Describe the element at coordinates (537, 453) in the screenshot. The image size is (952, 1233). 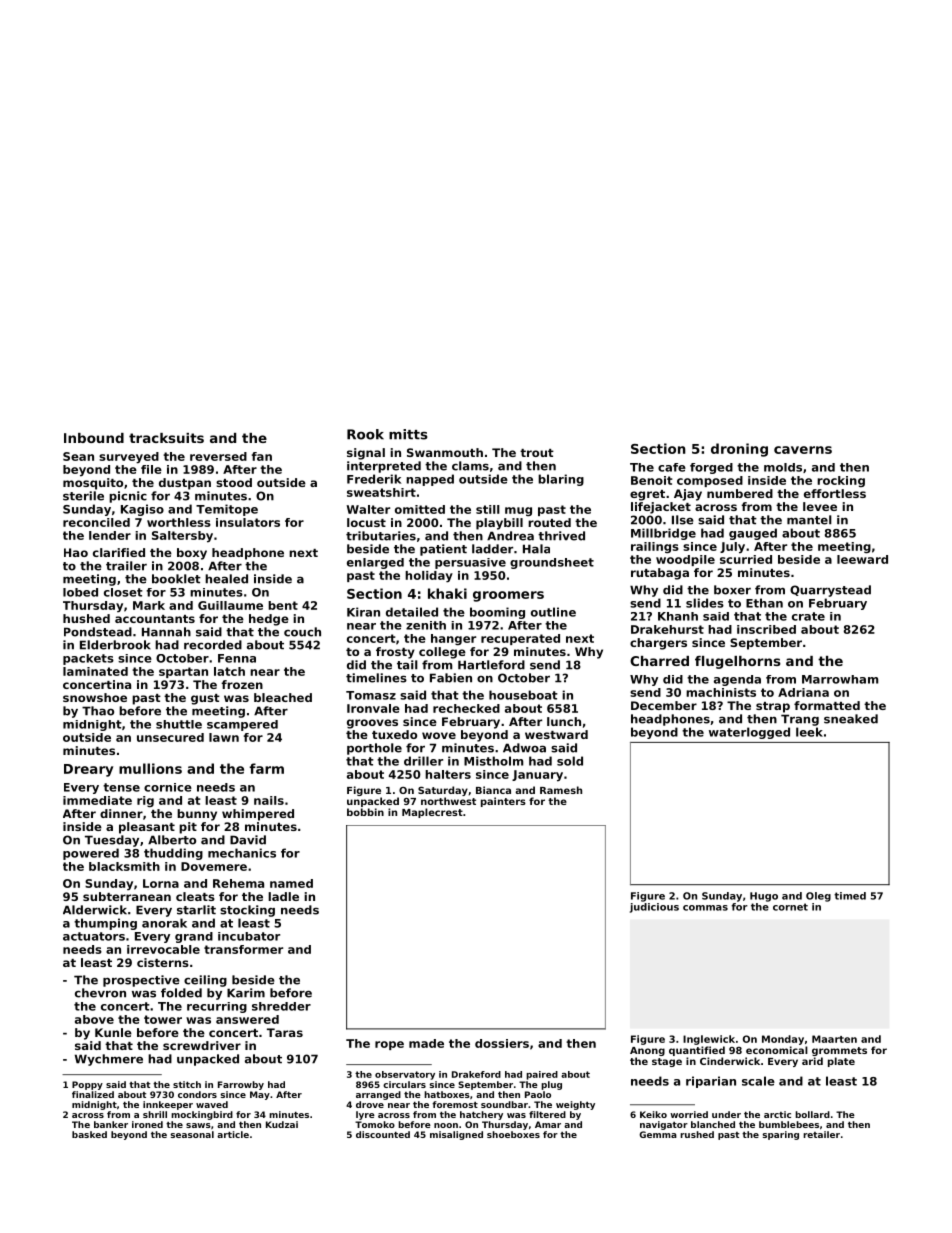
I see `trout` at that location.
